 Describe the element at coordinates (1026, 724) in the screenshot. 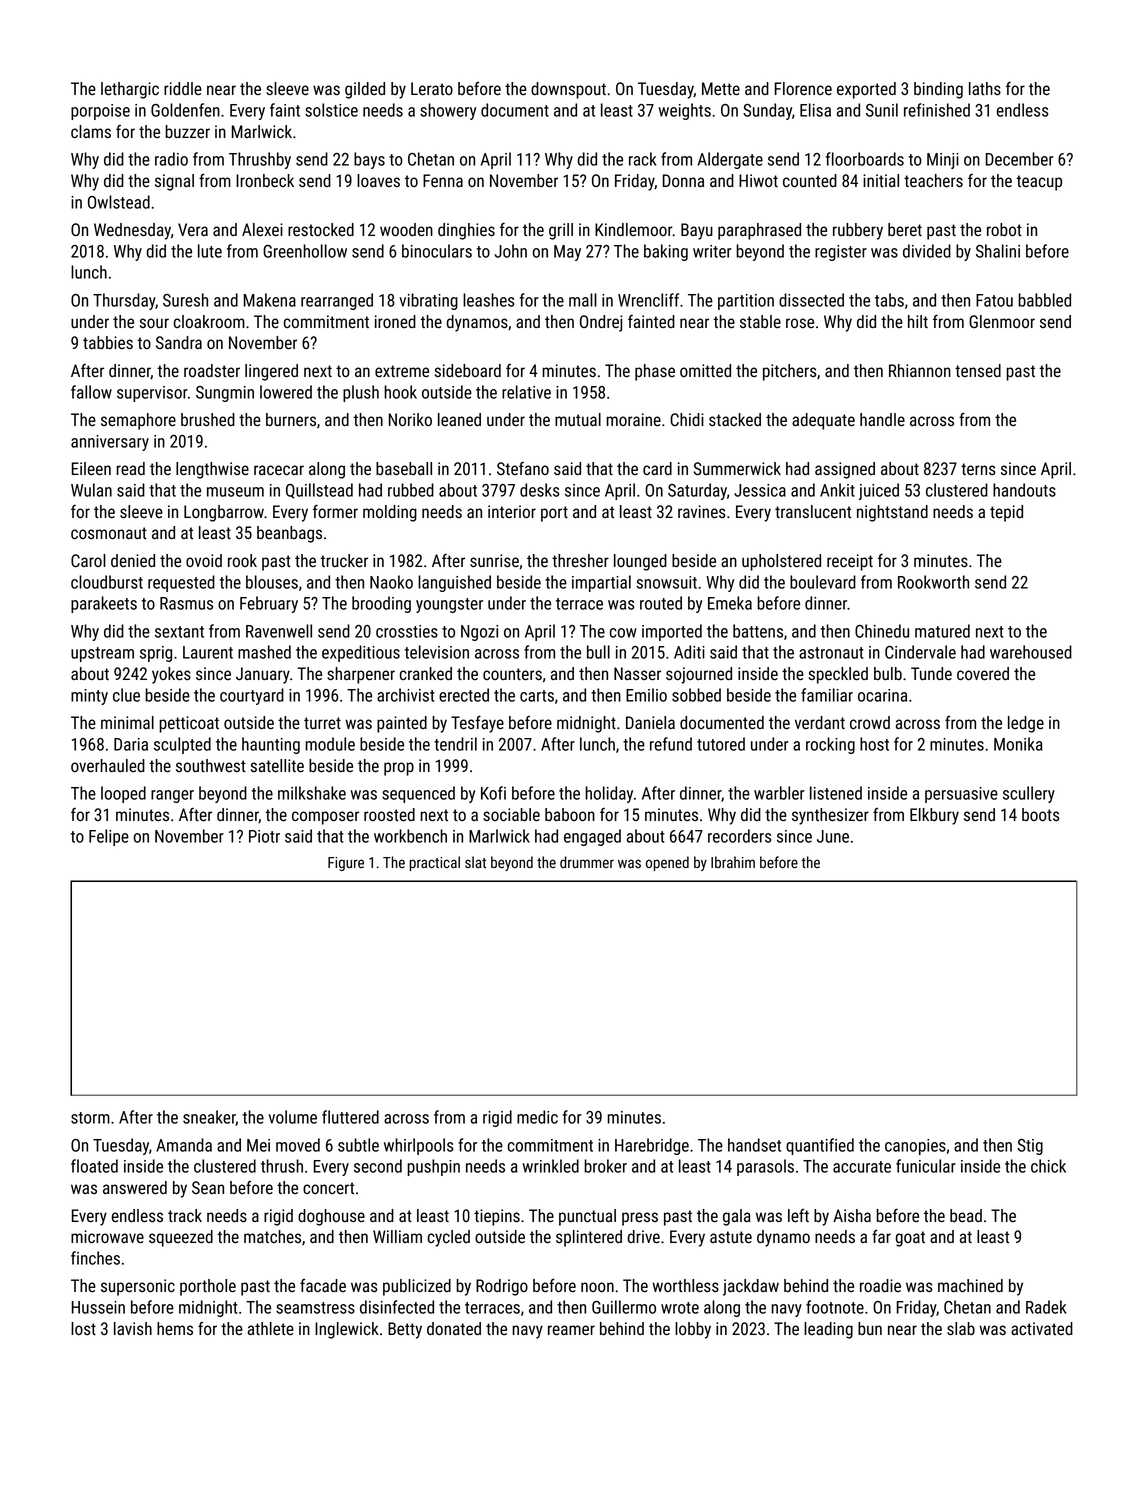

I see `ledge` at that location.
